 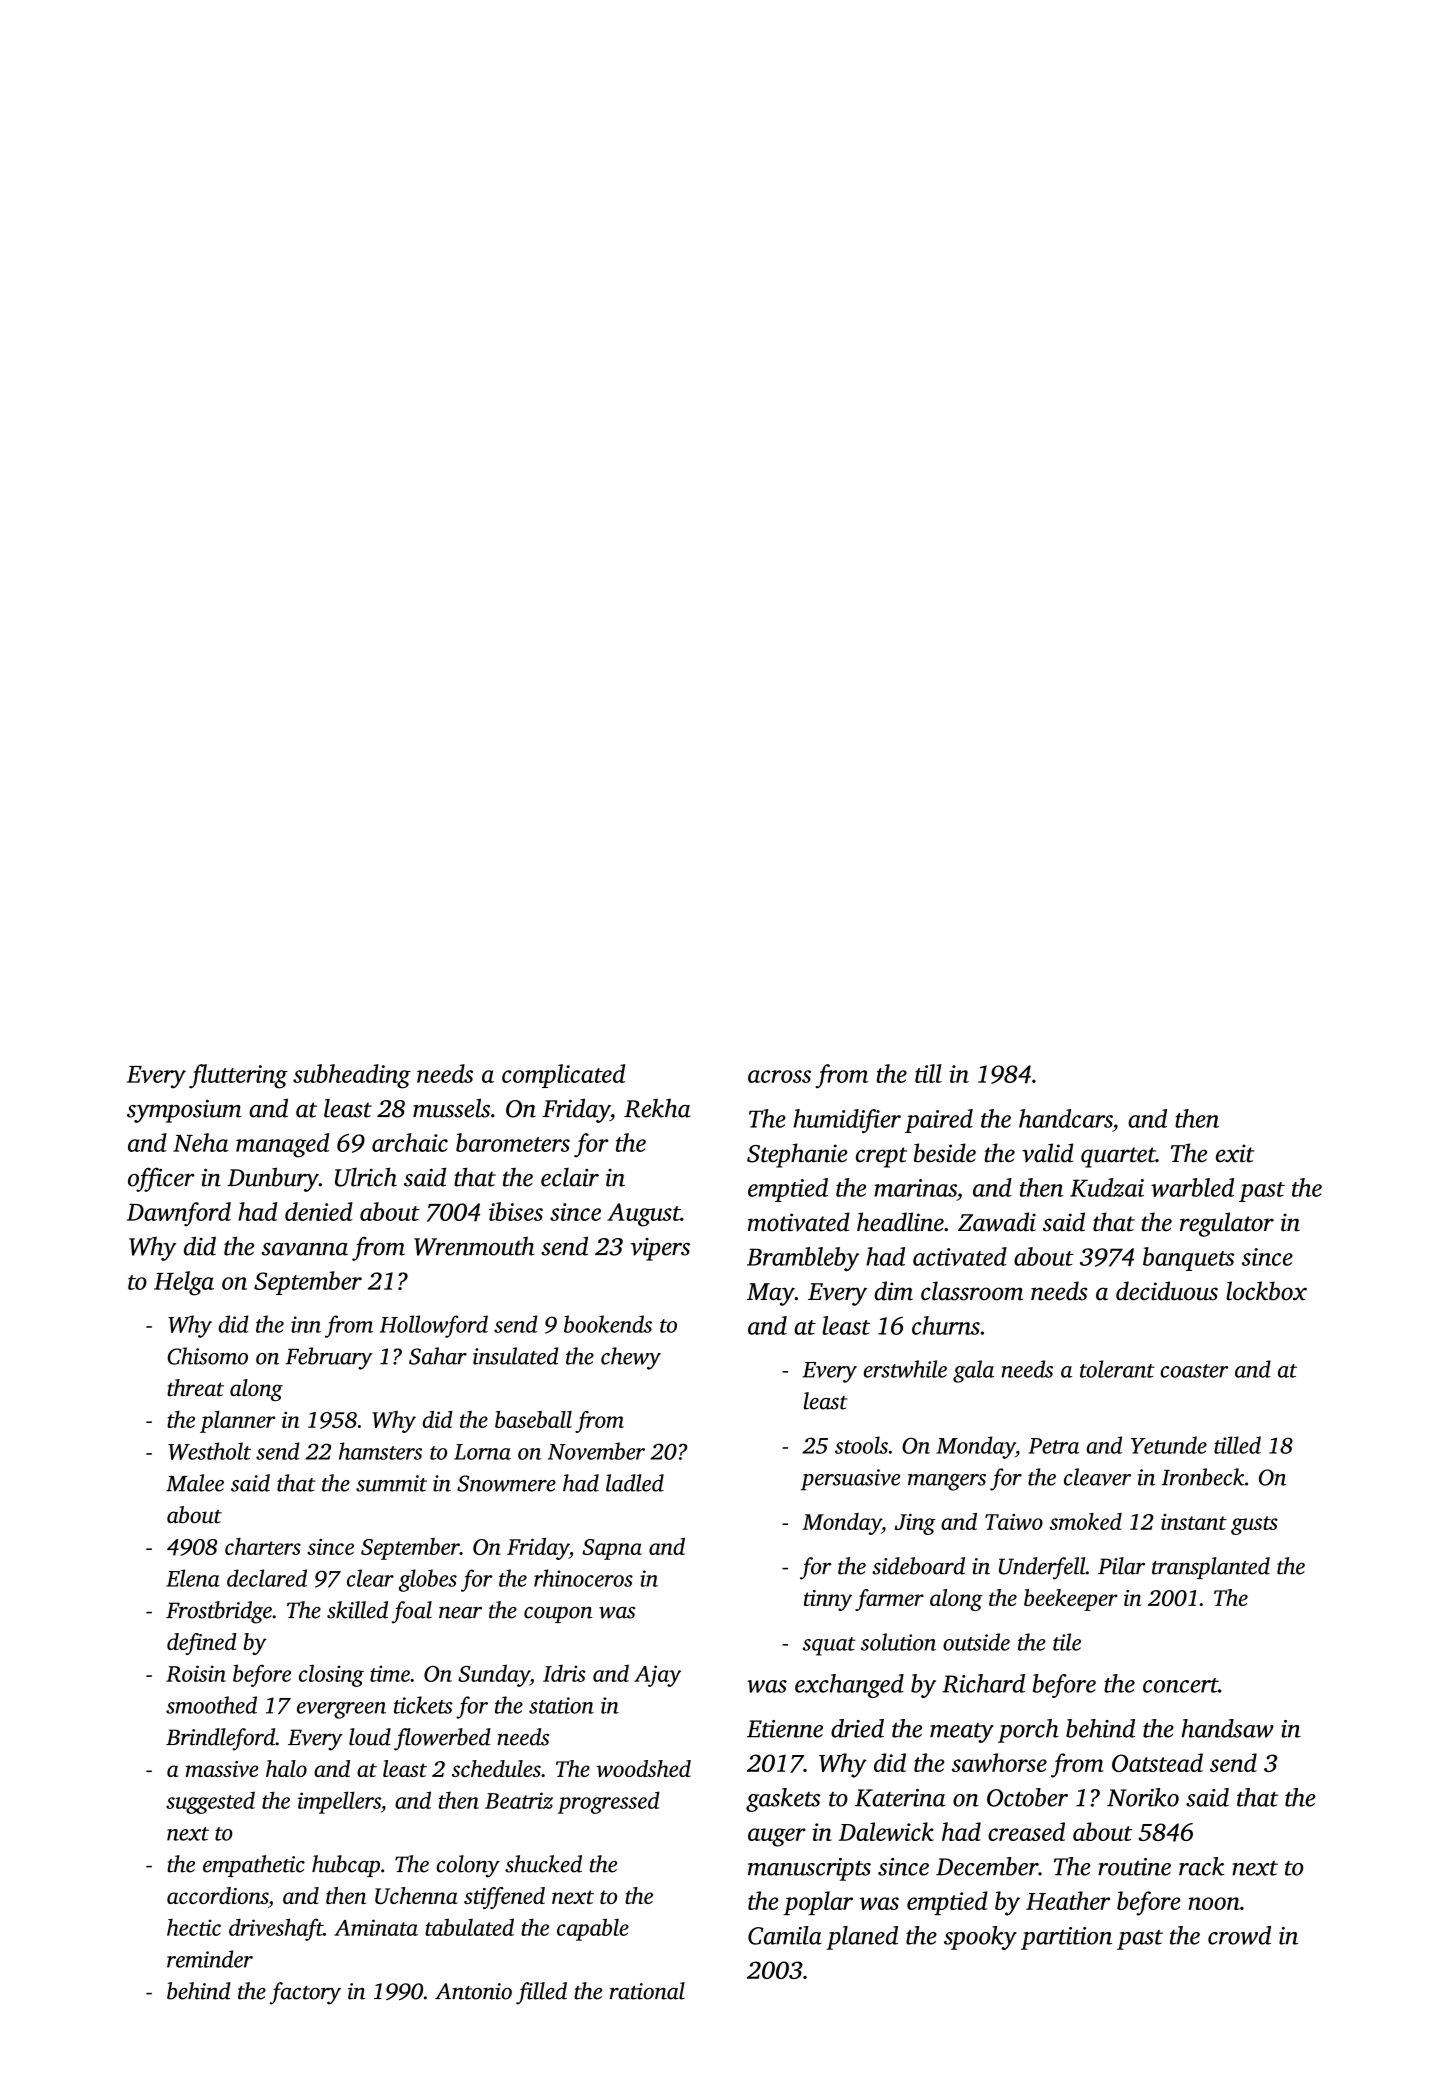 What do you see at coordinates (631, 1358) in the document?
I see `chewy` at bounding box center [631, 1358].
